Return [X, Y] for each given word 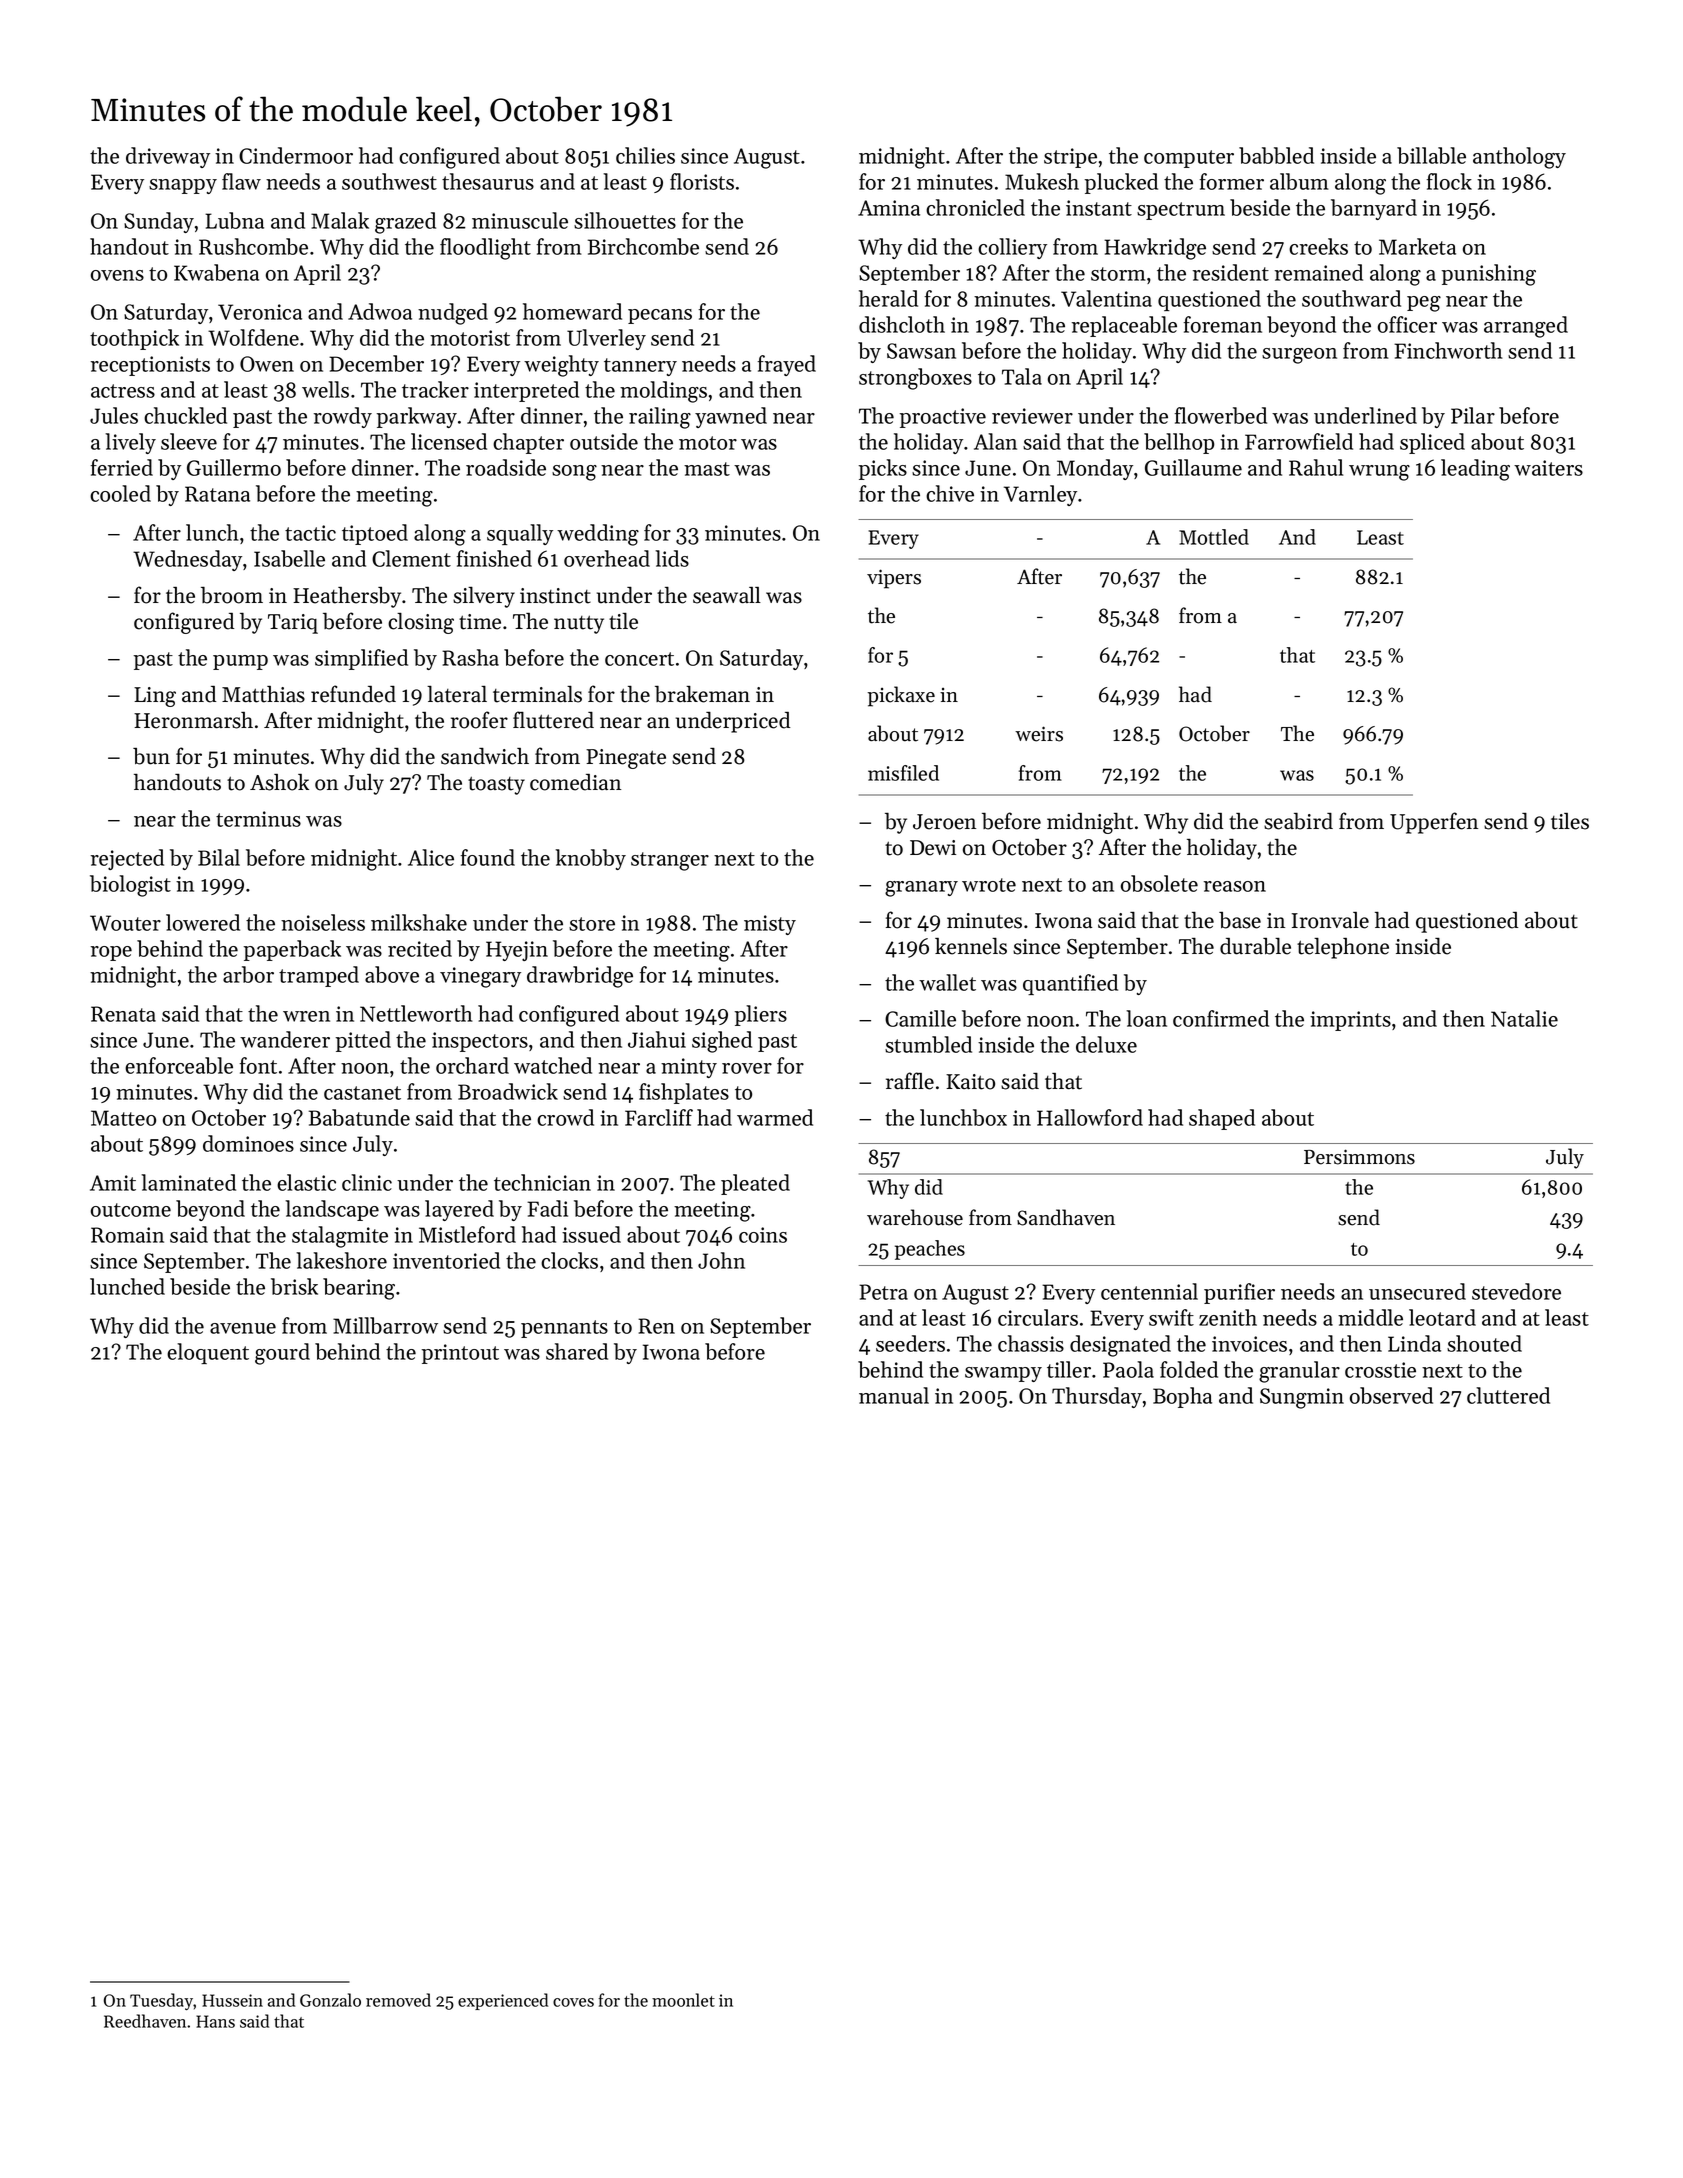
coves [573, 2002]
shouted [1484, 1343]
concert [639, 659]
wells [325, 389]
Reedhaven [145, 2021]
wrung [1379, 473]
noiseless [323, 922]
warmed [775, 1117]
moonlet [683, 2000]
